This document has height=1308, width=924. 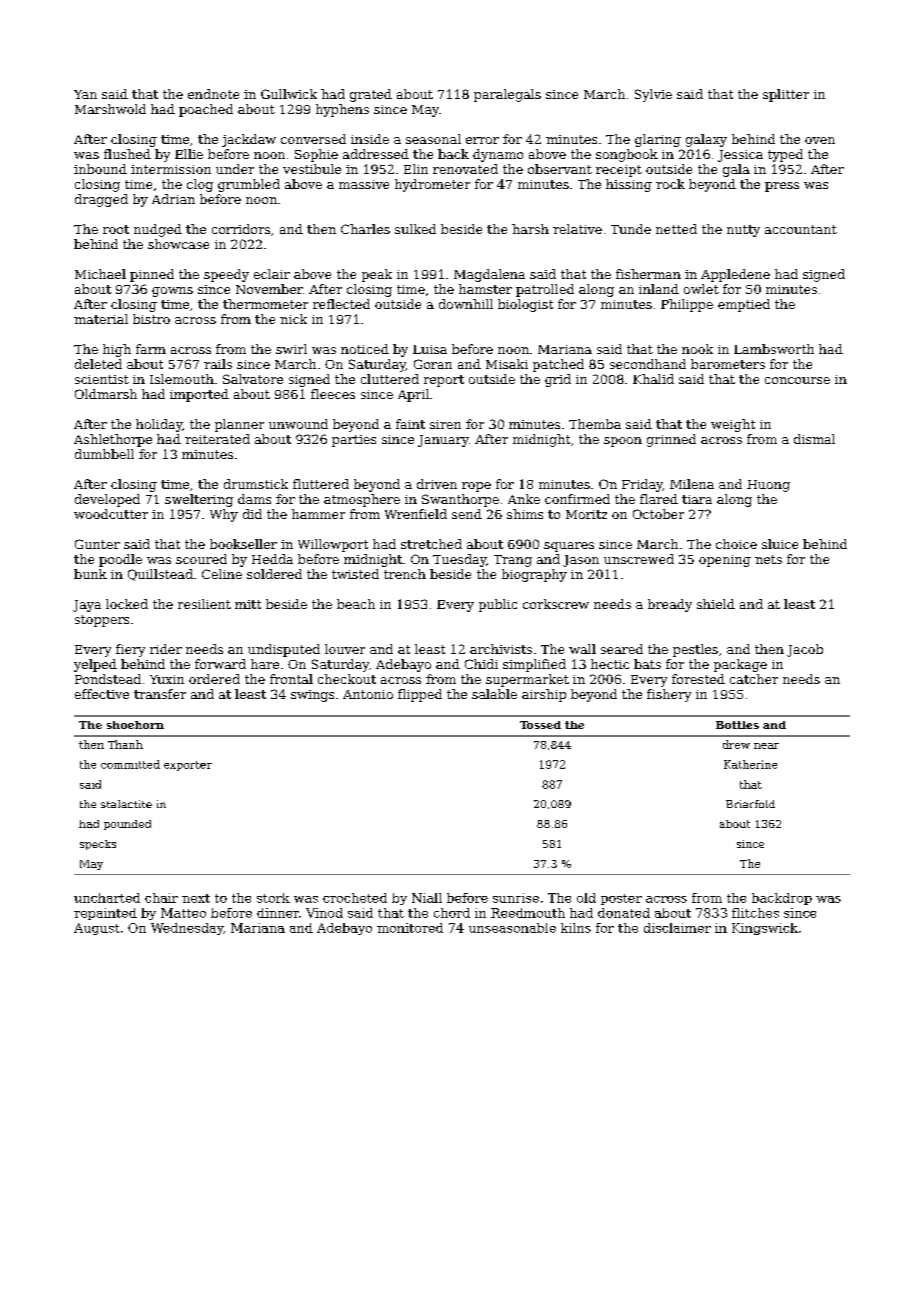 I want to click on crocheted, so click(x=355, y=898).
